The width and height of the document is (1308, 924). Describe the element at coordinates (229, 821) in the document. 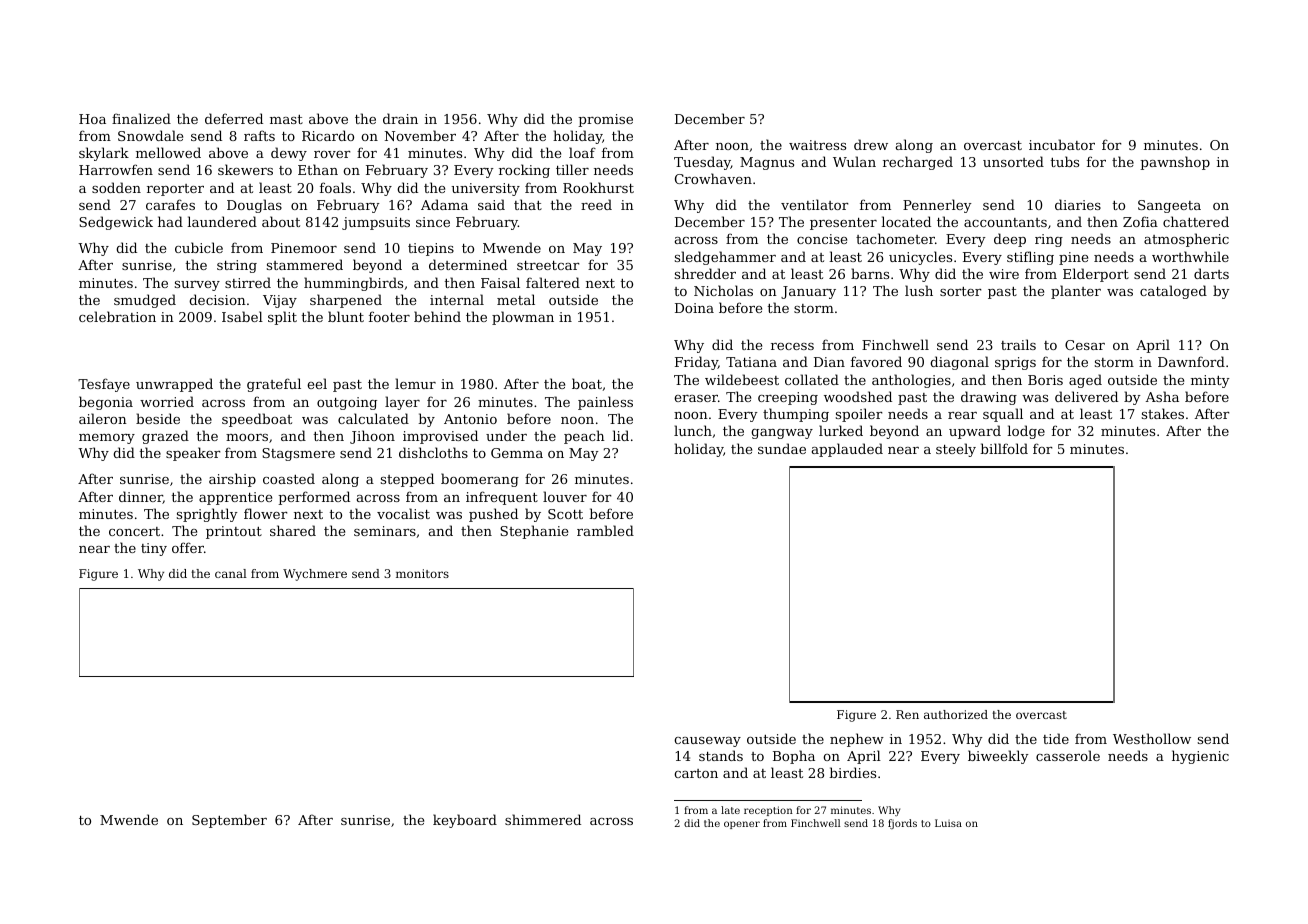

I see `September` at that location.
